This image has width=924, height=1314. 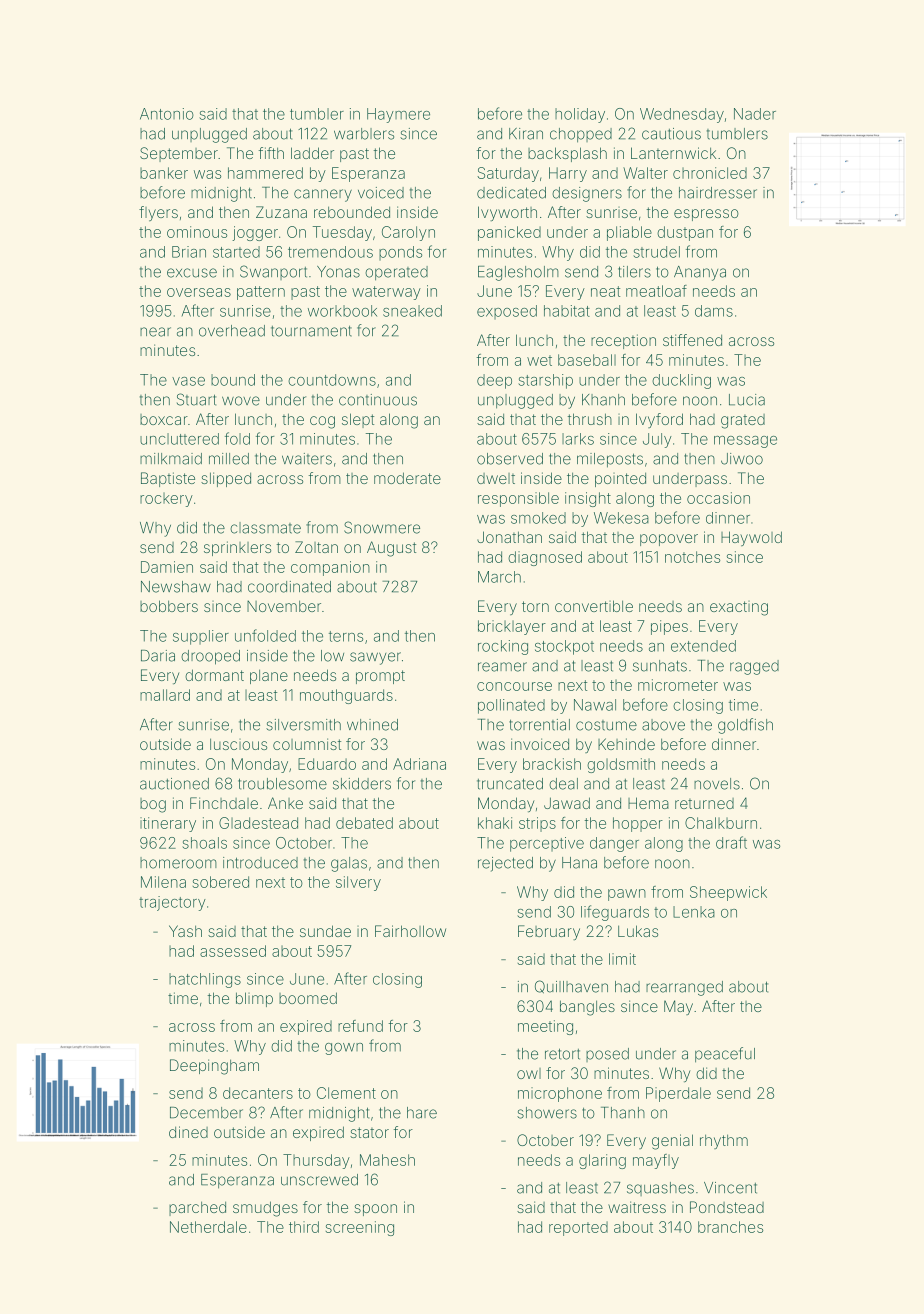 I want to click on fifth, so click(x=271, y=153).
